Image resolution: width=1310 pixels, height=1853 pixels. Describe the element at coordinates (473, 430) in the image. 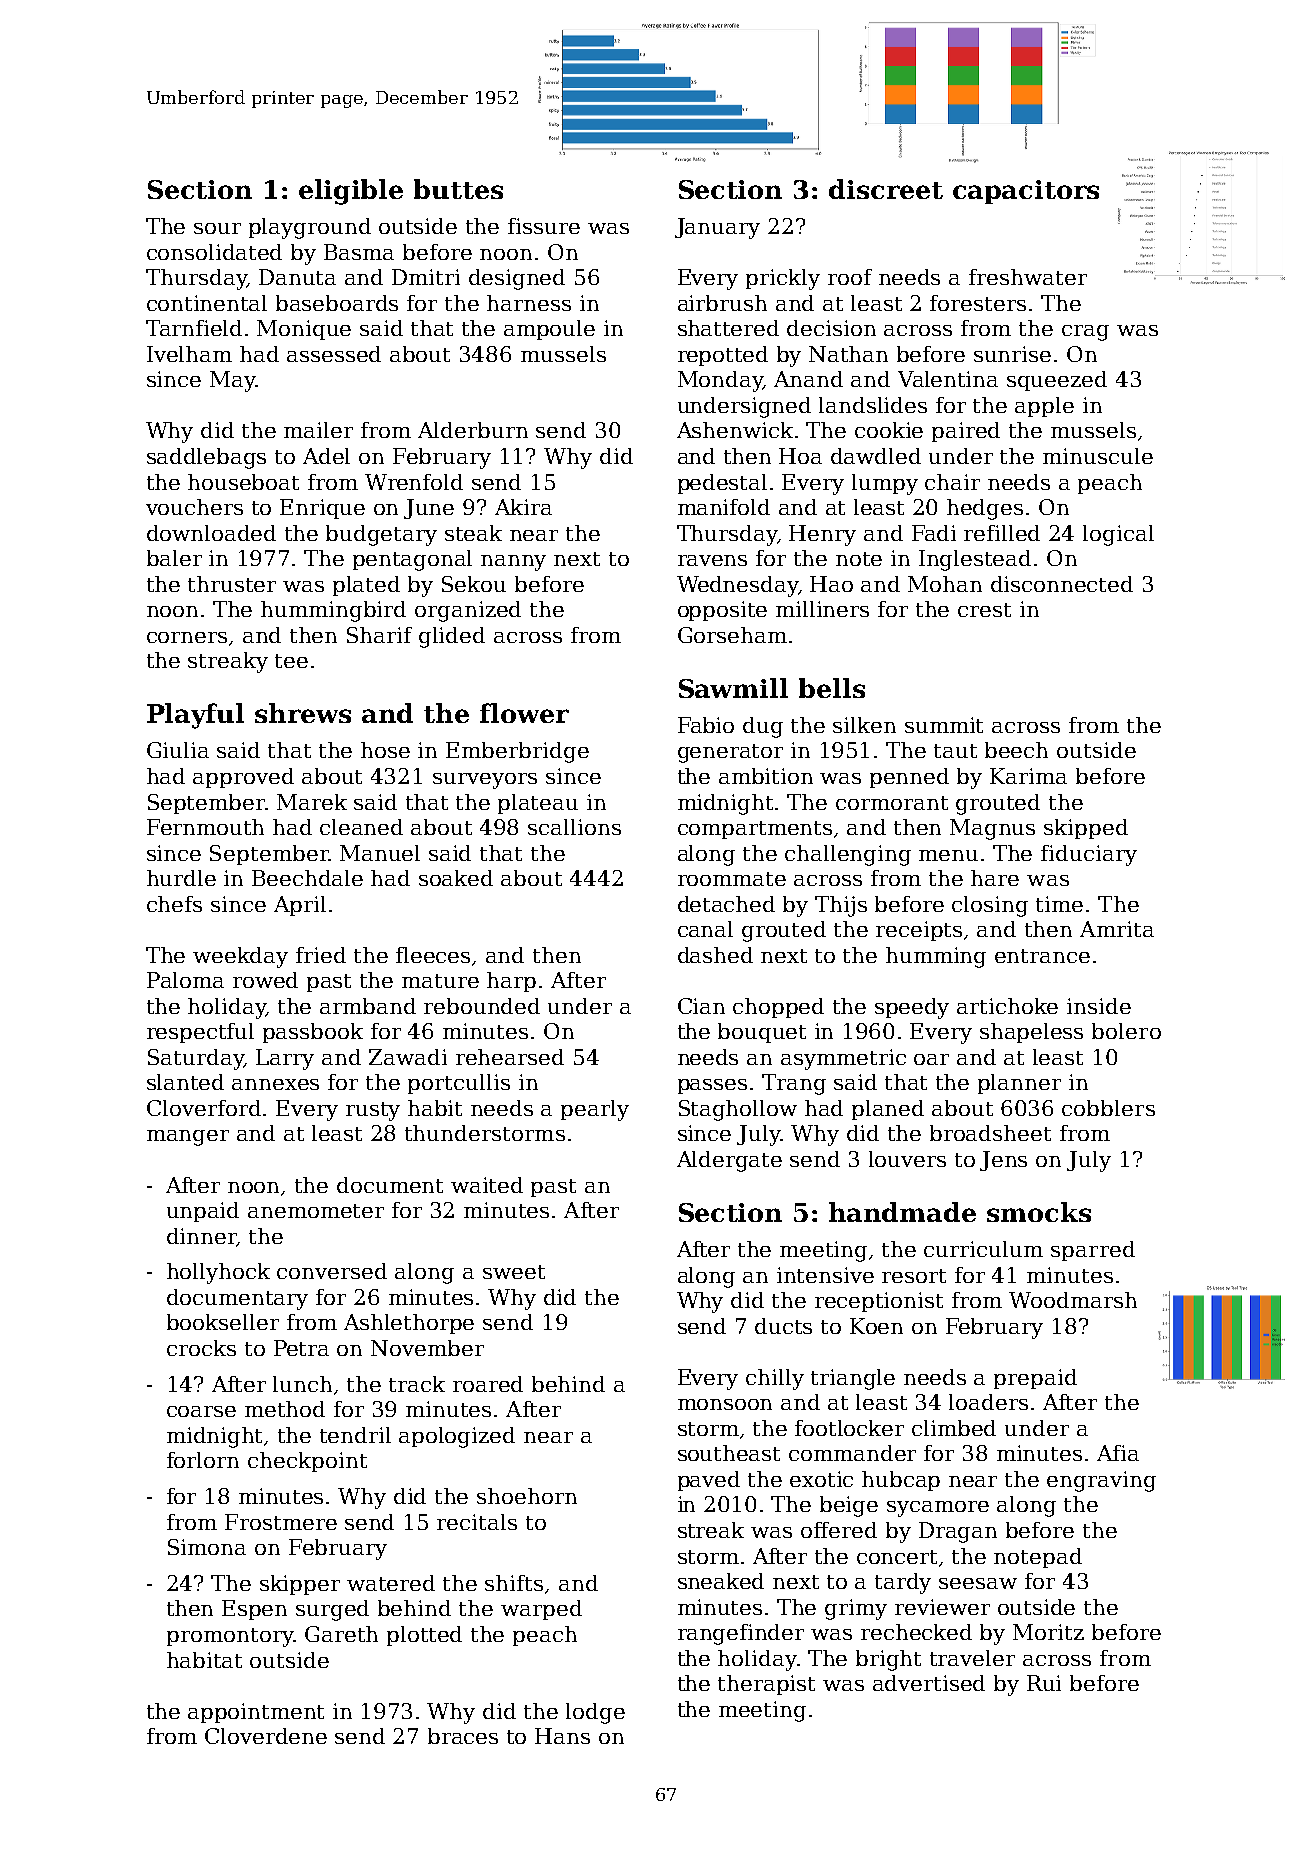

I see `Alderburn` at that location.
